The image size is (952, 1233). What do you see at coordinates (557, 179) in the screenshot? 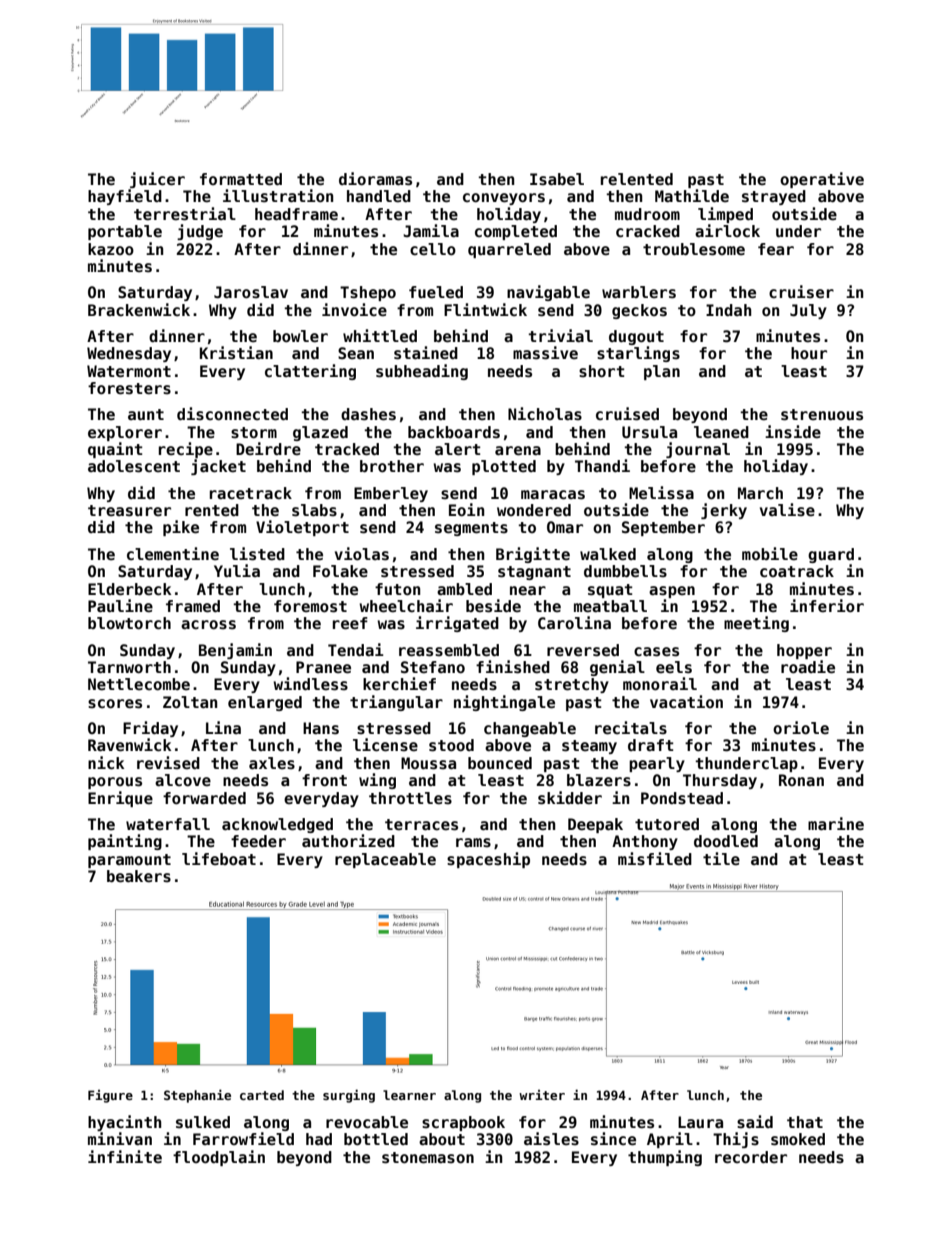
I see `Isabel` at bounding box center [557, 179].
